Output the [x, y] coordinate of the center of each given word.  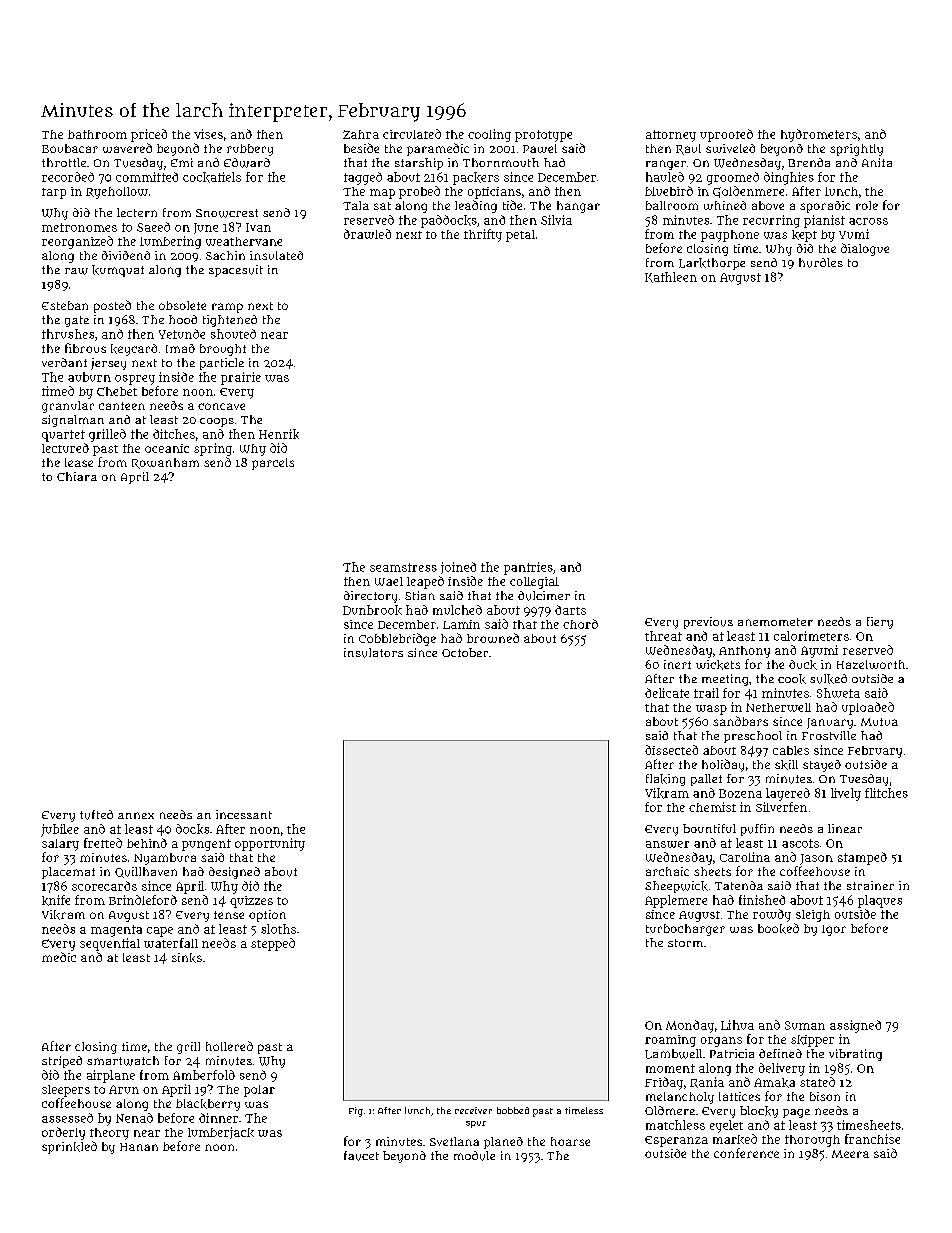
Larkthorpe [712, 264]
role [867, 205]
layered [788, 794]
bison [825, 1096]
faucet [361, 1156]
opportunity [270, 844]
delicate [667, 693]
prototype [543, 136]
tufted [96, 815]
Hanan [139, 1147]
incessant [244, 814]
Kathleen [671, 277]
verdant [64, 362]
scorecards [104, 886]
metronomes [79, 227]
